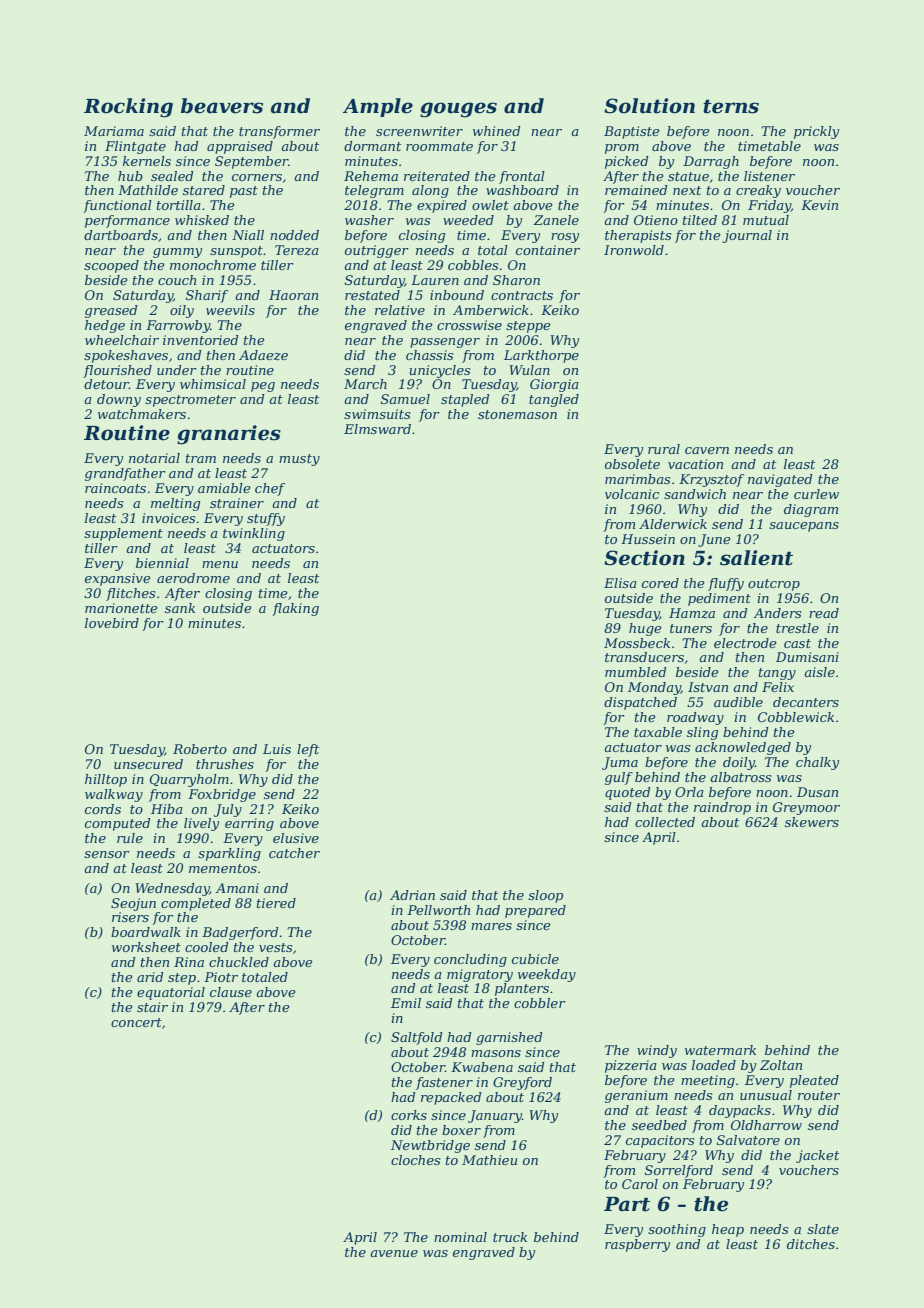 This document has height=1308, width=924. Describe the element at coordinates (804, 527) in the document. I see `saucepans` at that location.
